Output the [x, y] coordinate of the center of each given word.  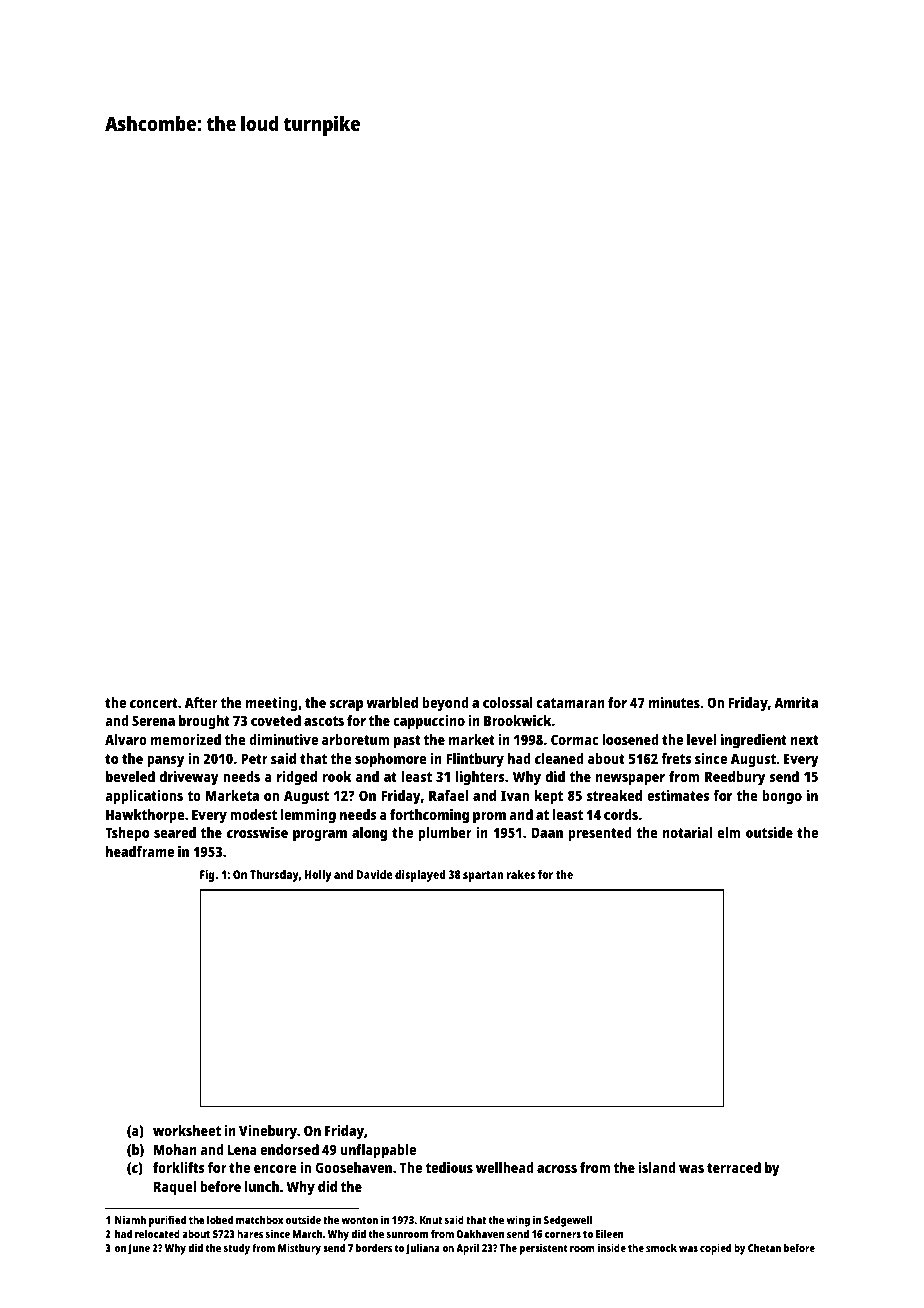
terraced [734, 1167]
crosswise [257, 832]
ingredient [754, 741]
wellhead [505, 1167]
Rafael [448, 795]
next [804, 740]
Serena [153, 720]
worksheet [187, 1130]
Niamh [130, 1219]
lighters [480, 778]
